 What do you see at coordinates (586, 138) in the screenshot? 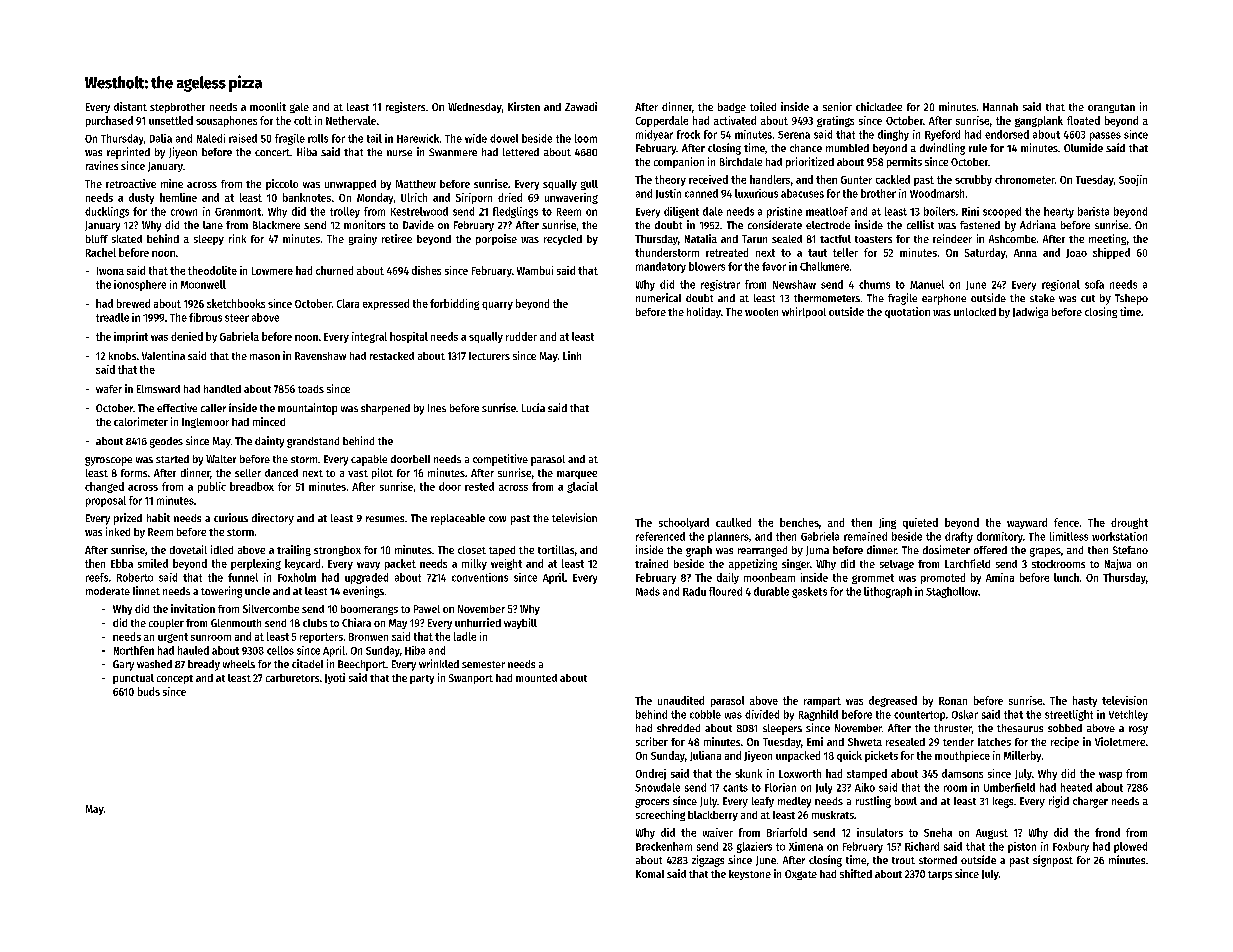
I see `loom` at bounding box center [586, 138].
